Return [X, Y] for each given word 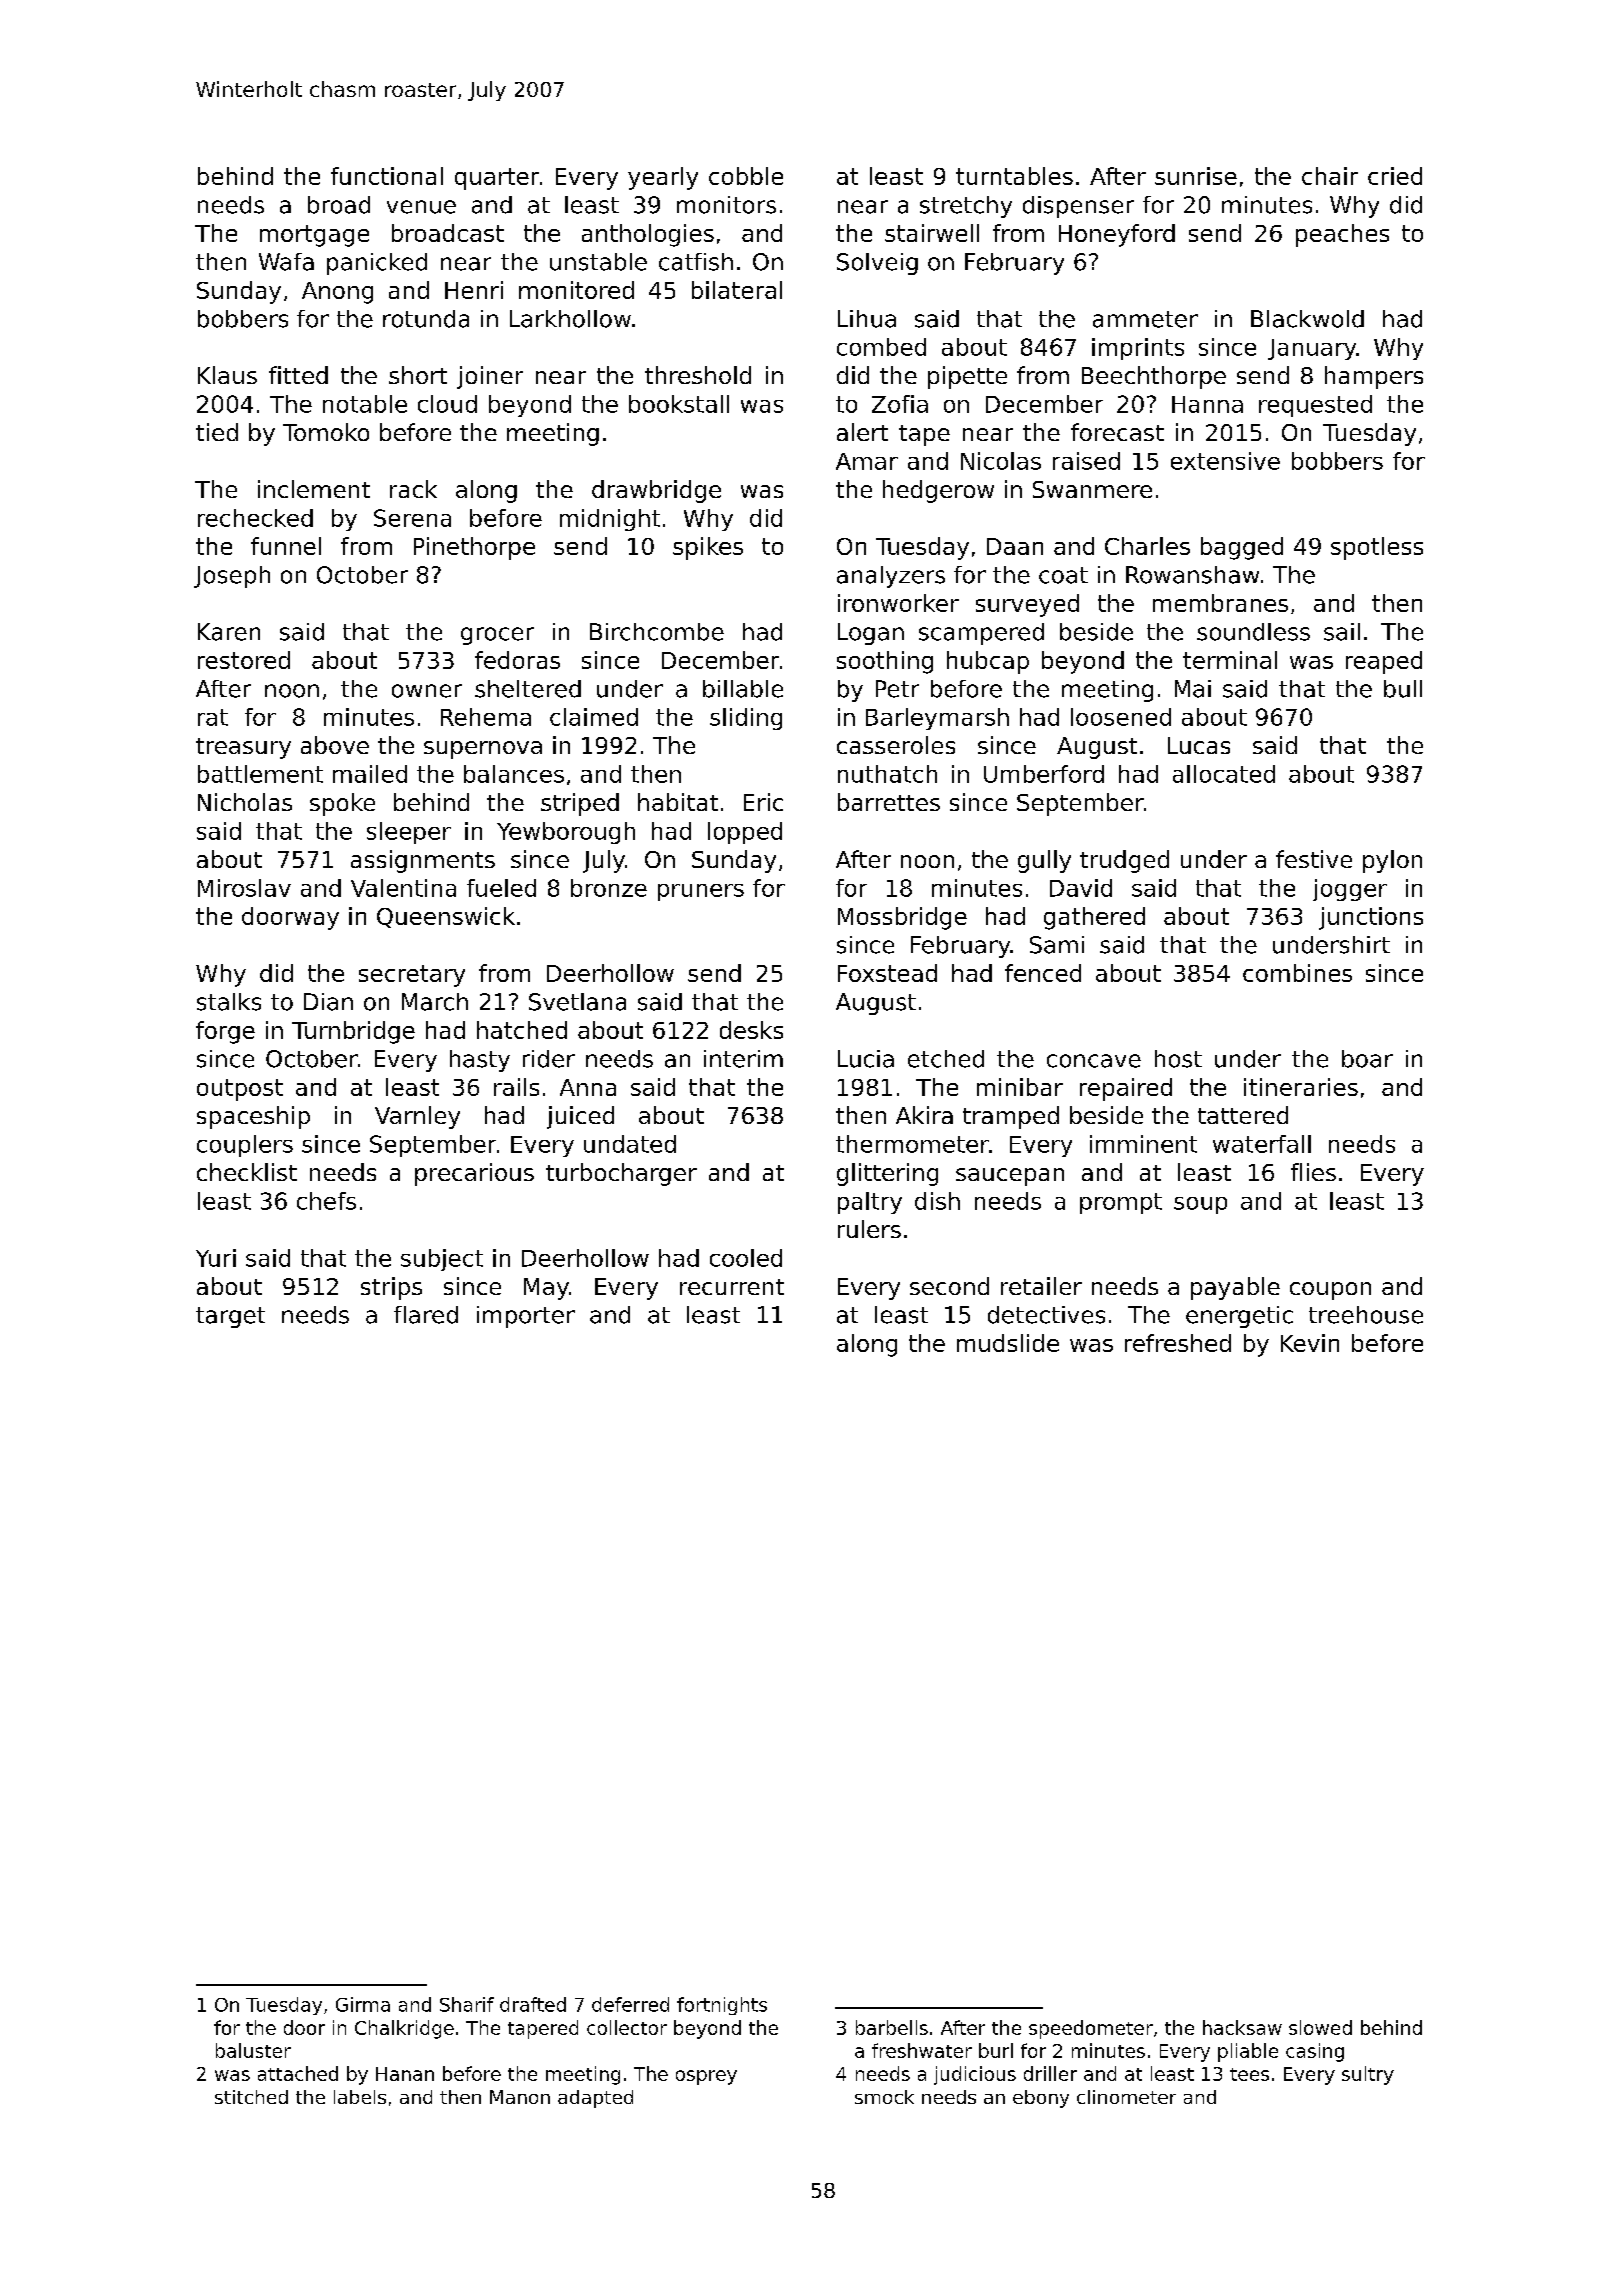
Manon [520, 2097]
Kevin [1310, 1343]
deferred [630, 2004]
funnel [286, 546]
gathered [1094, 918]
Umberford [1044, 774]
